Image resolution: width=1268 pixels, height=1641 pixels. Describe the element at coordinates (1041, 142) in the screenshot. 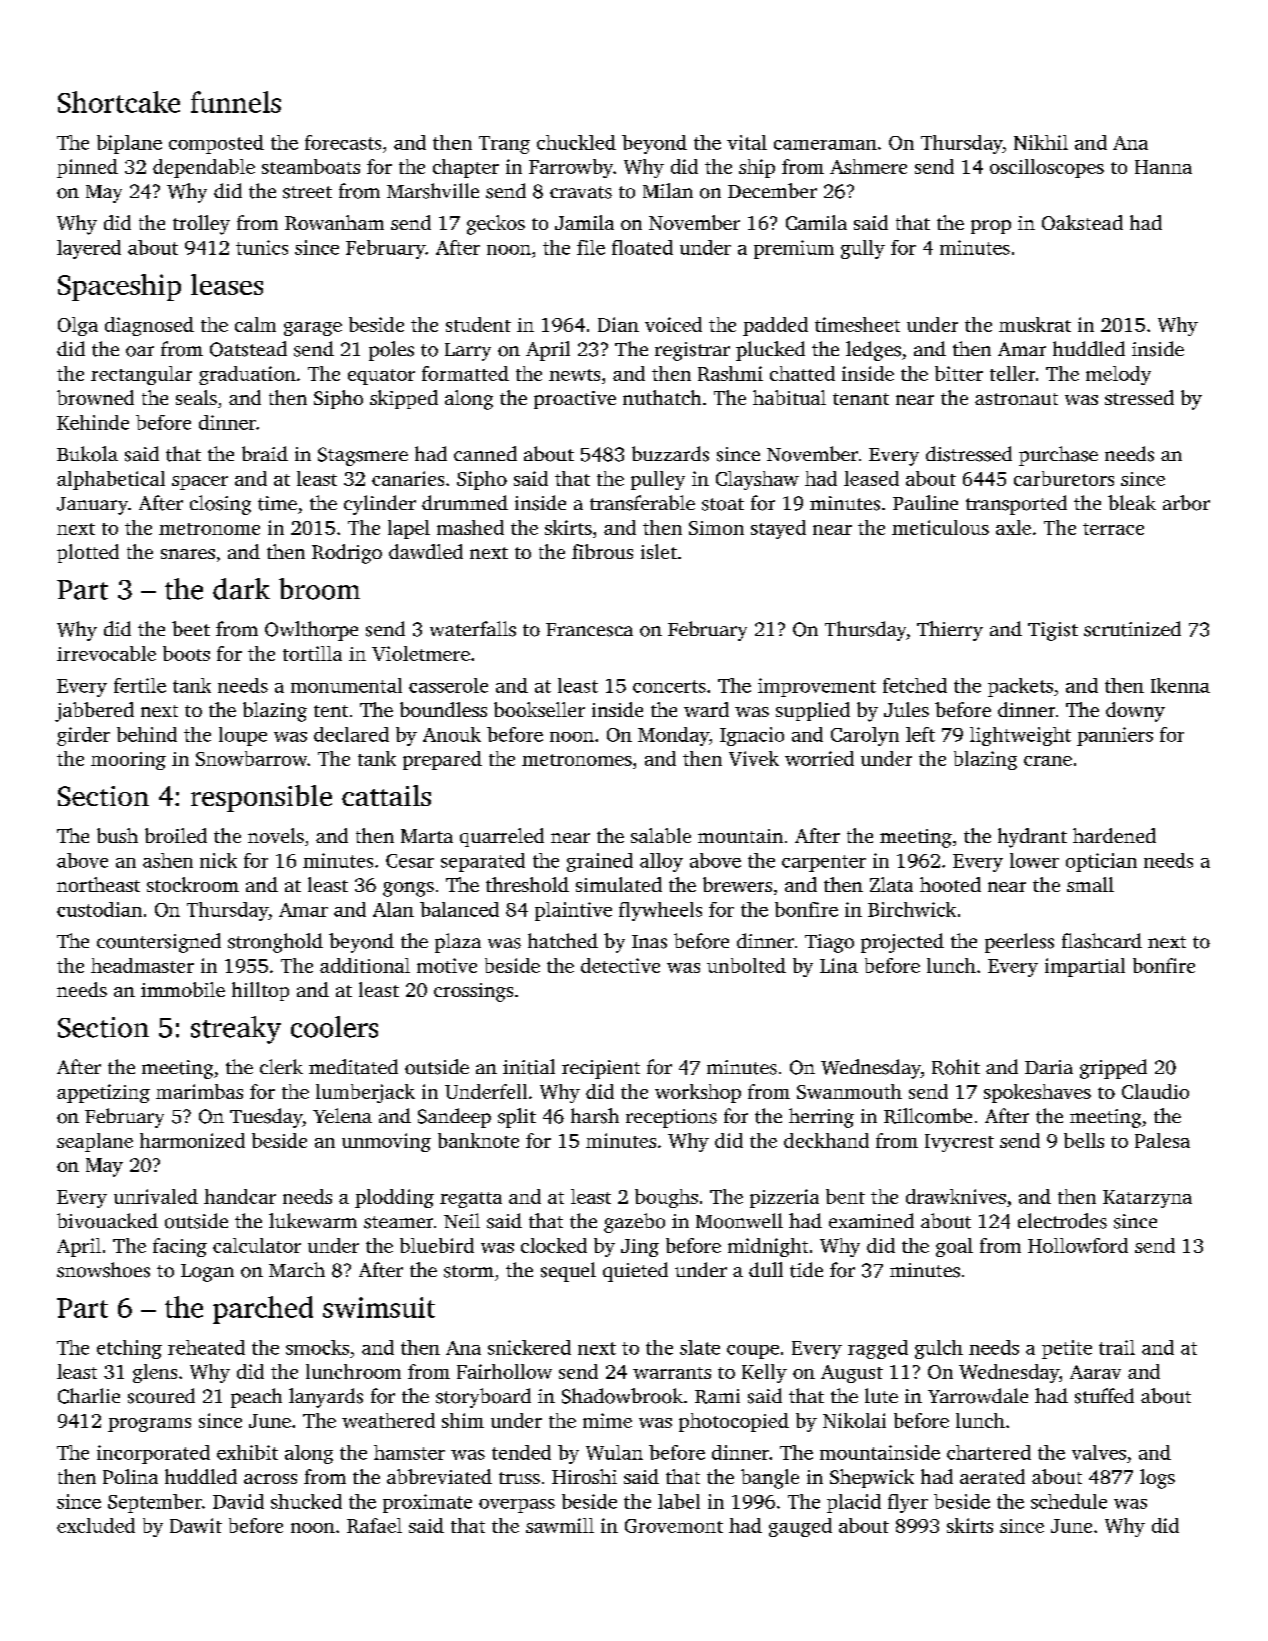

I see `Nikhil` at that location.
